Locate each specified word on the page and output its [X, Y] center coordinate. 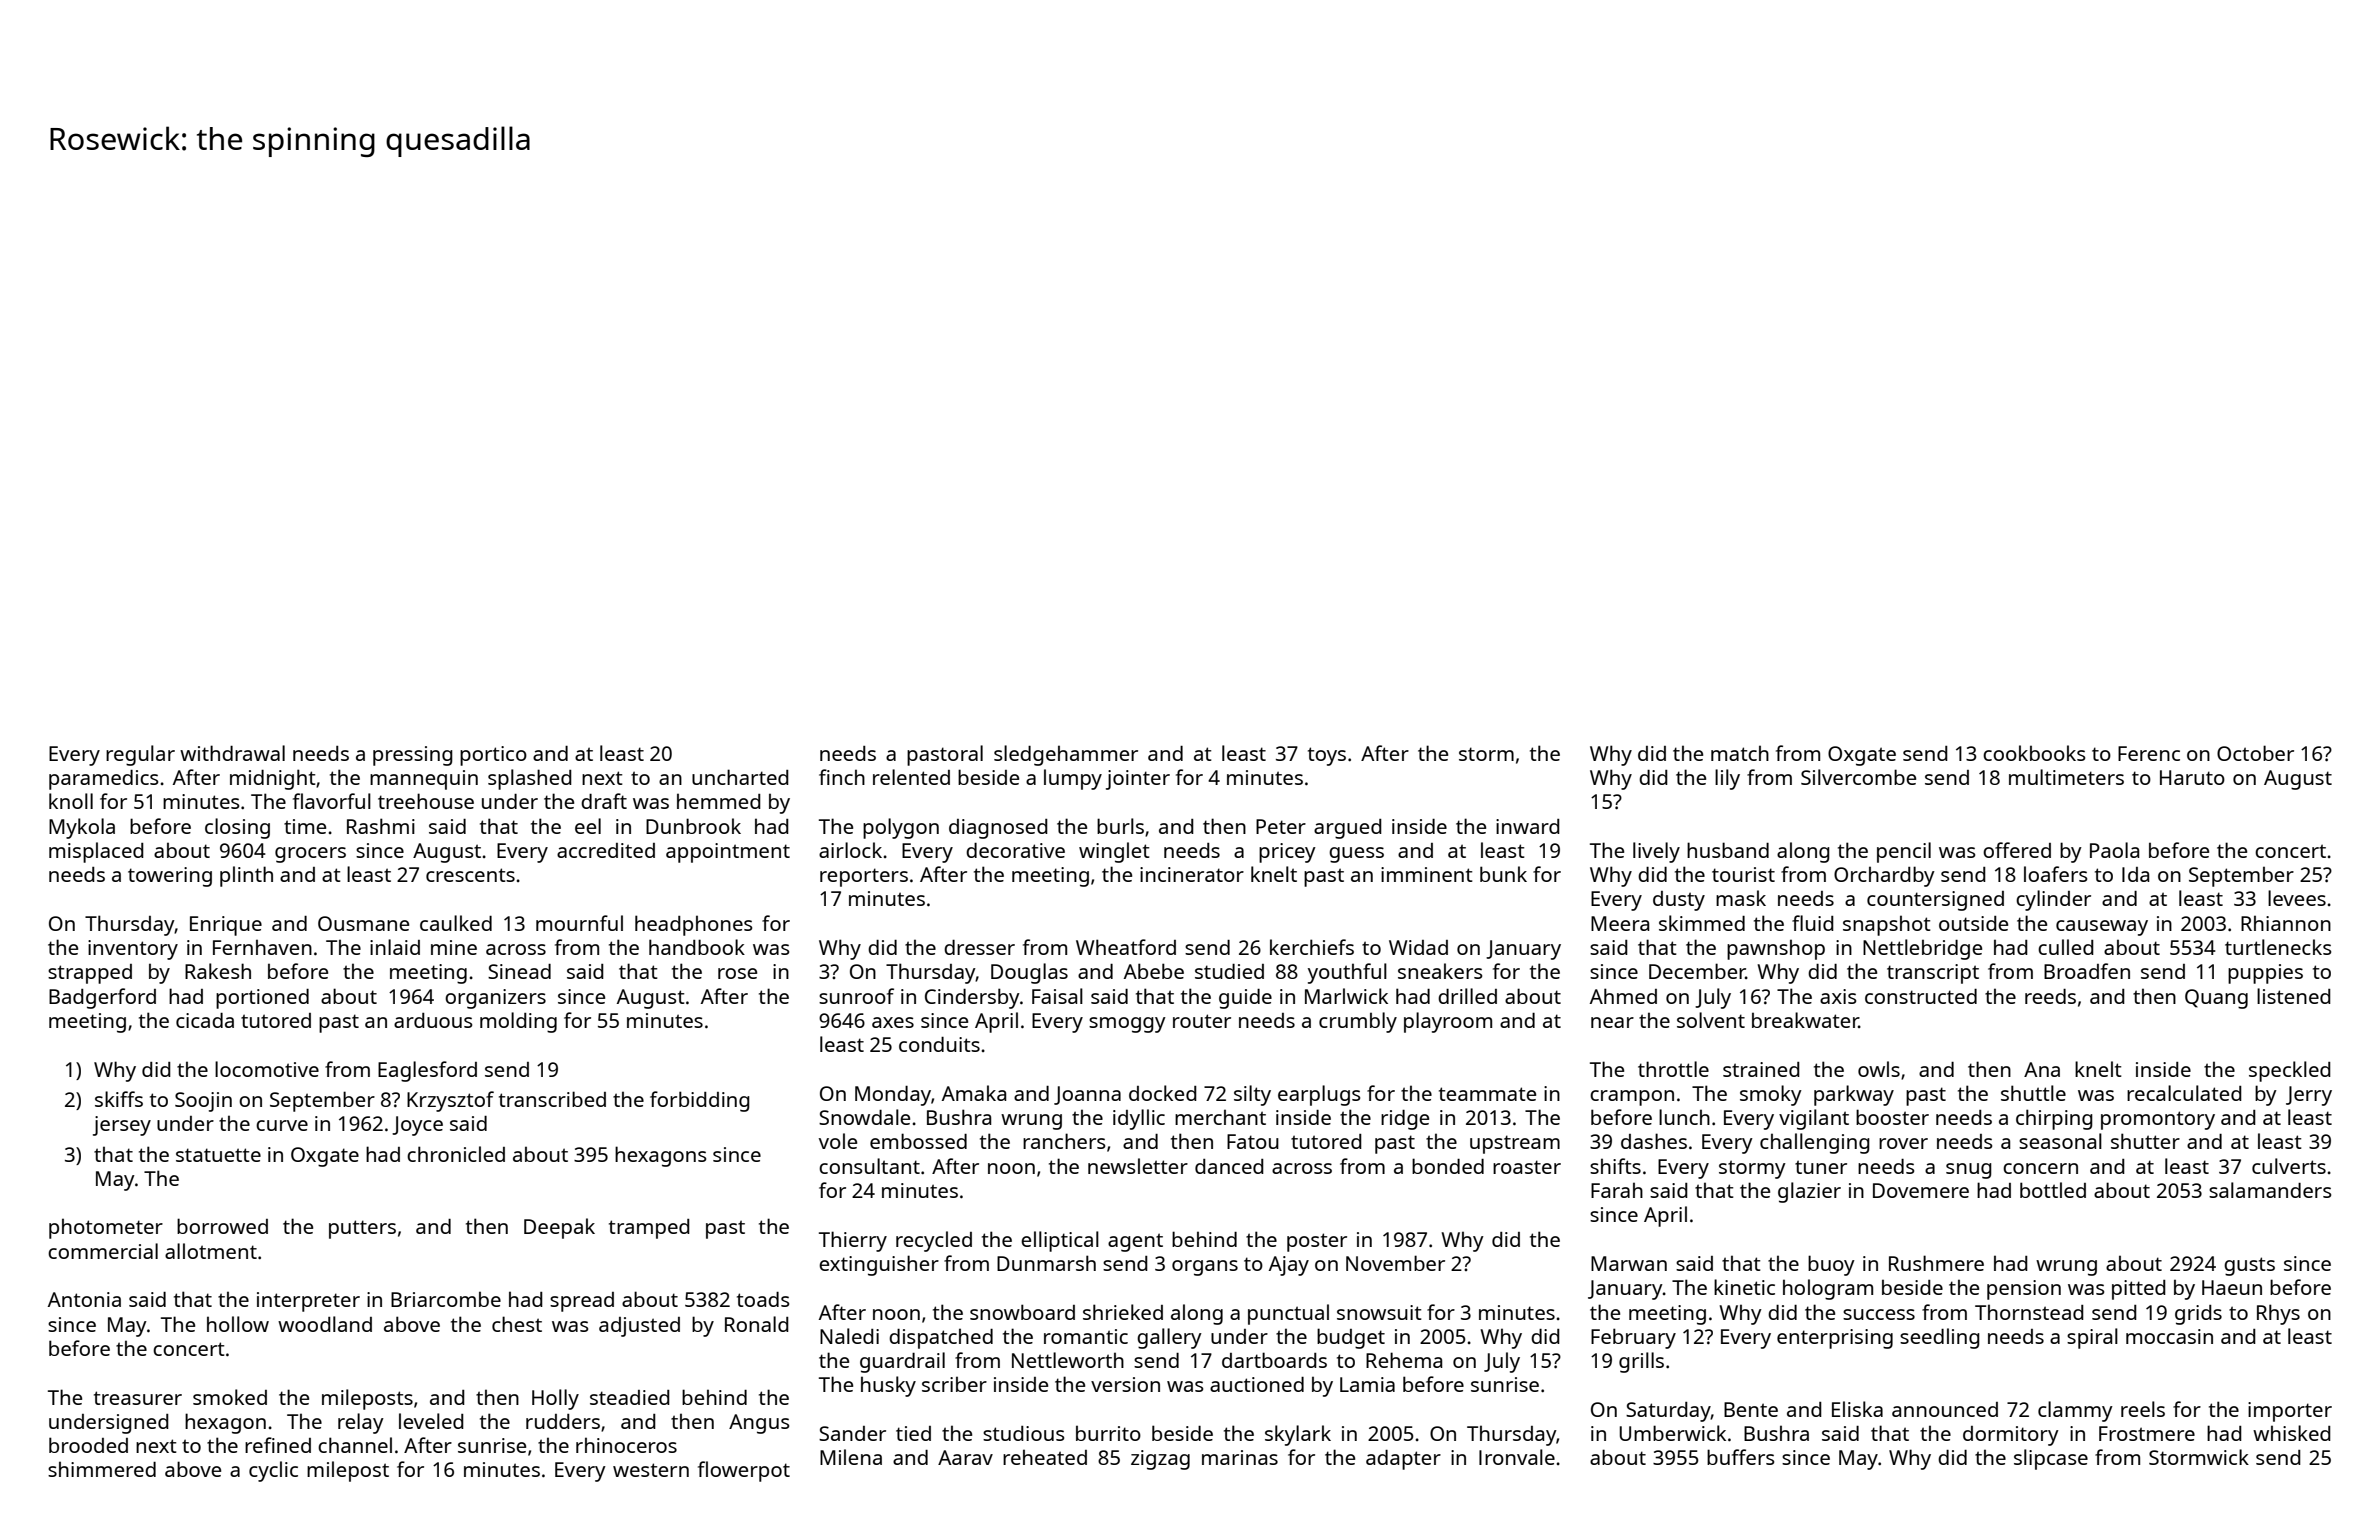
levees [2297, 898]
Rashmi [381, 826]
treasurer [138, 1398]
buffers [1740, 1457]
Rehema [1404, 1360]
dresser [979, 947]
